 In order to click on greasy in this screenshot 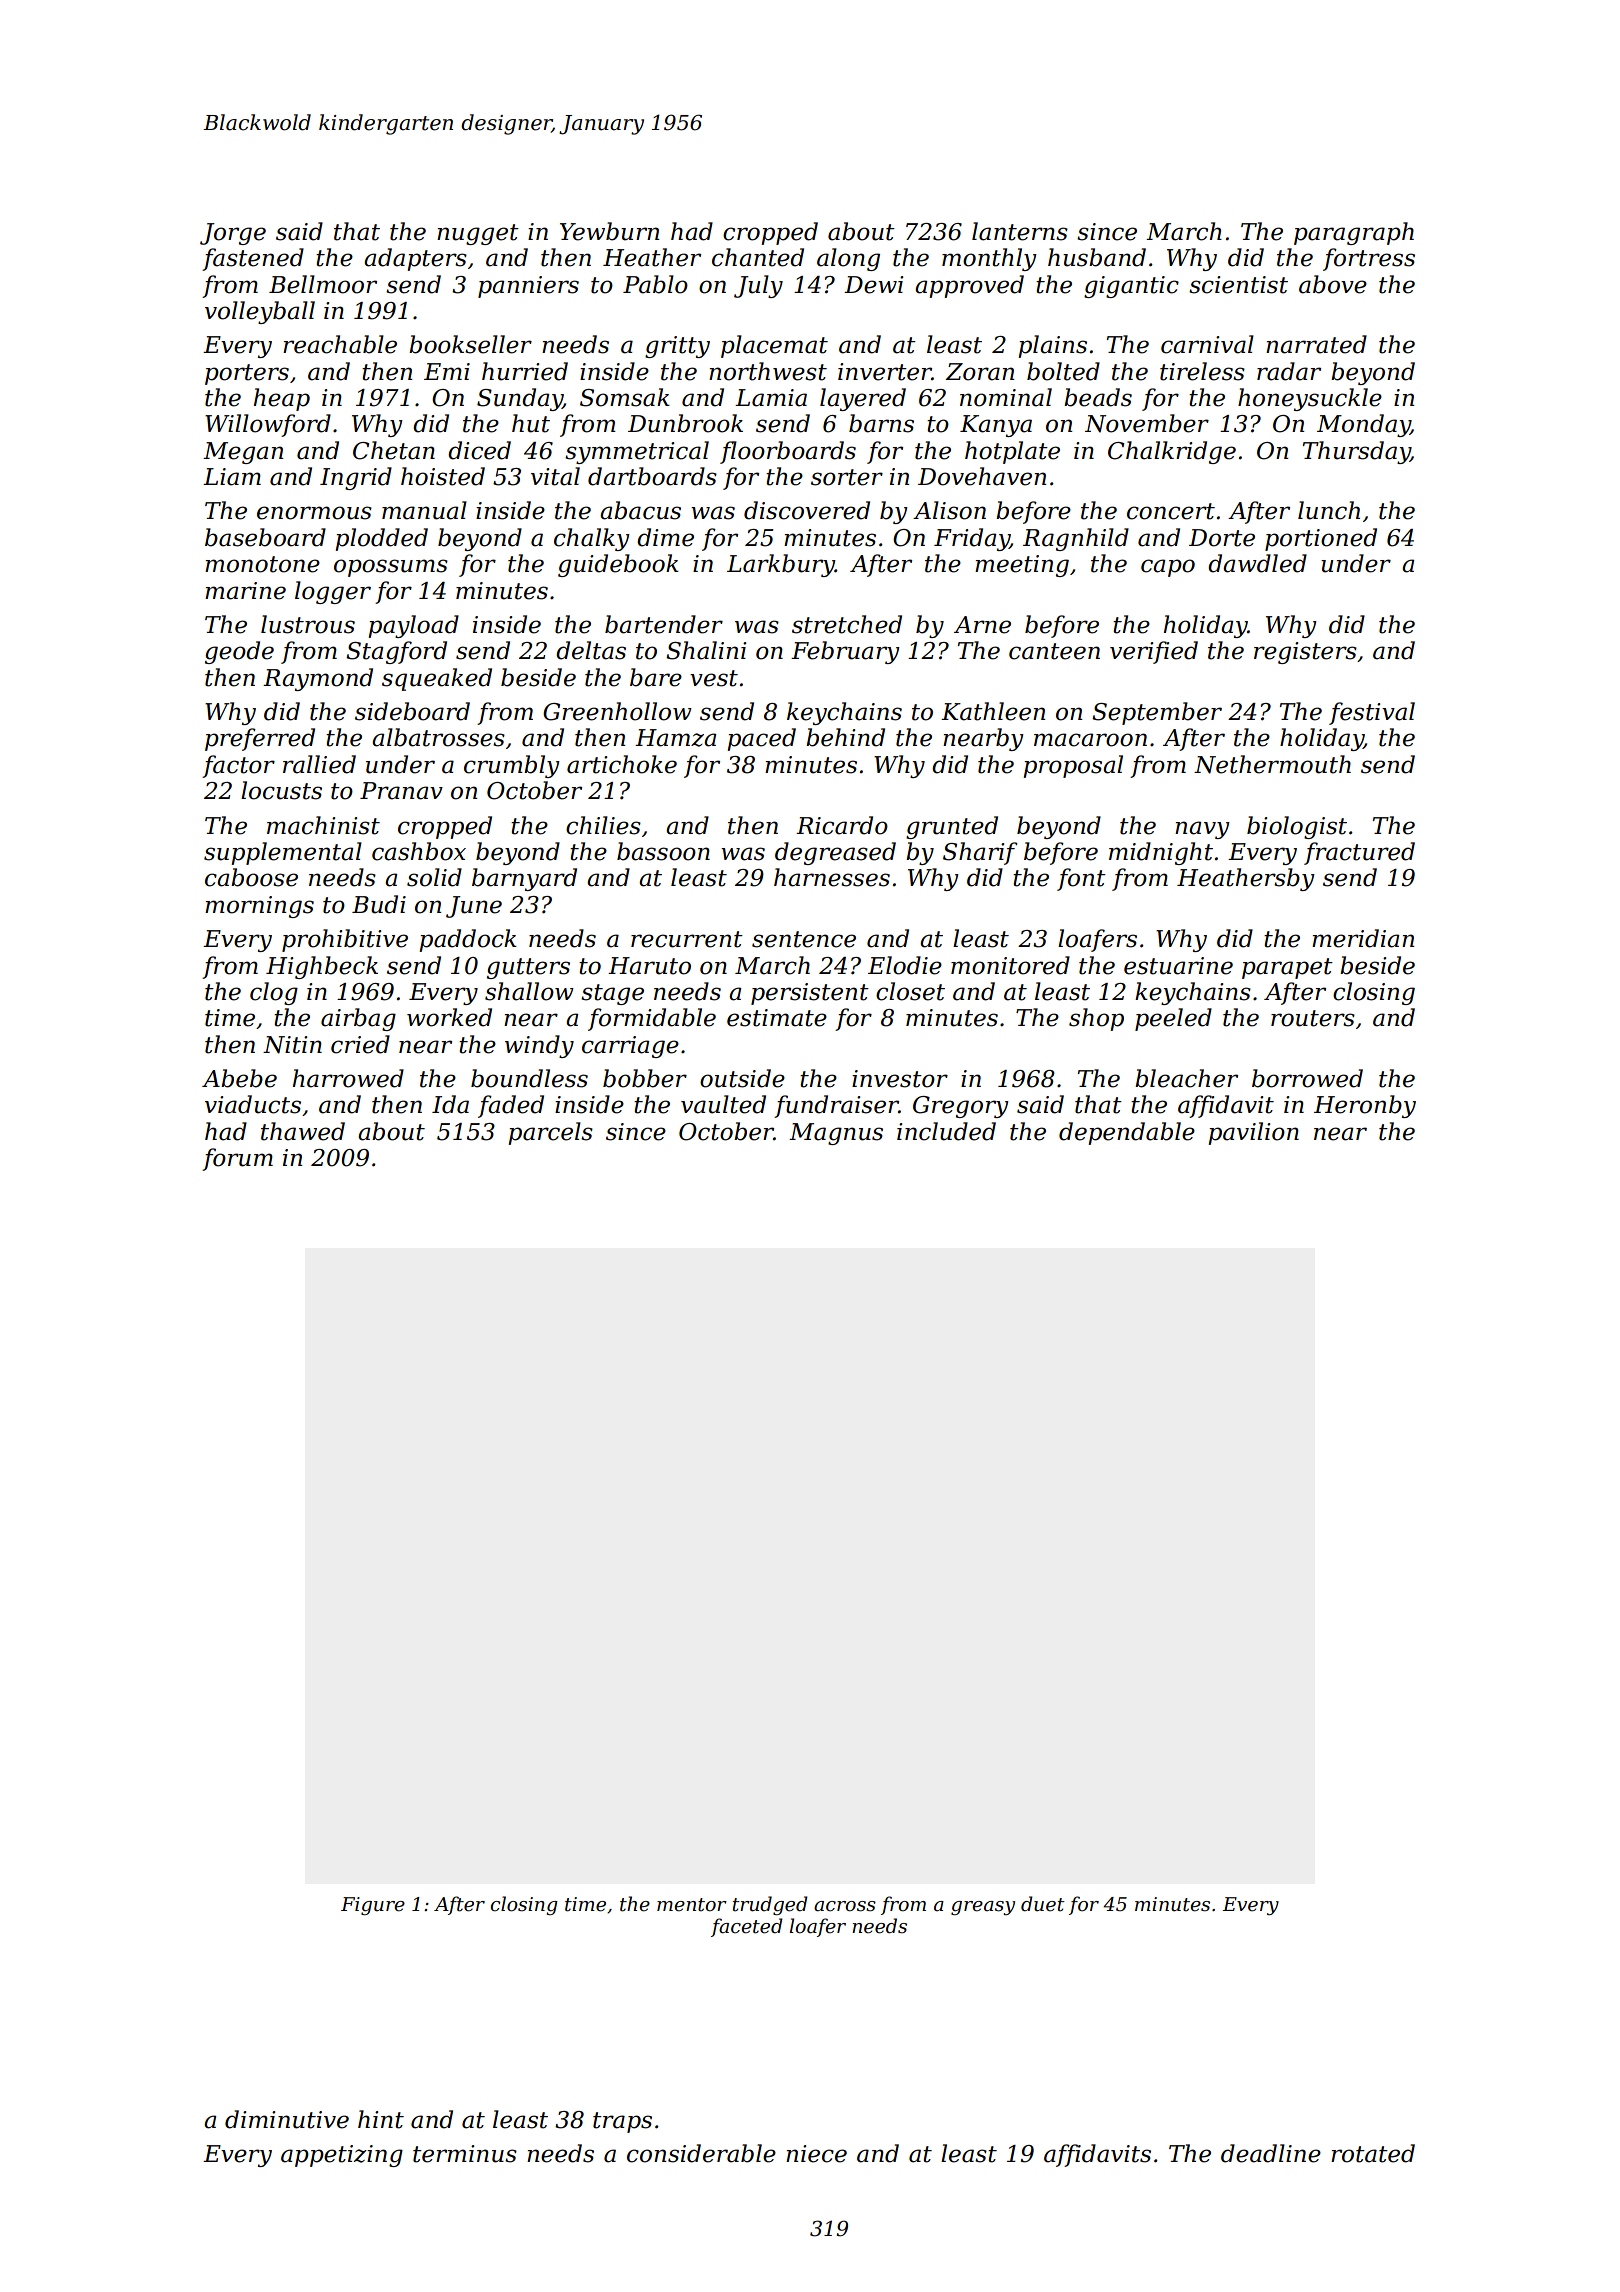, I will do `click(983, 1908)`.
